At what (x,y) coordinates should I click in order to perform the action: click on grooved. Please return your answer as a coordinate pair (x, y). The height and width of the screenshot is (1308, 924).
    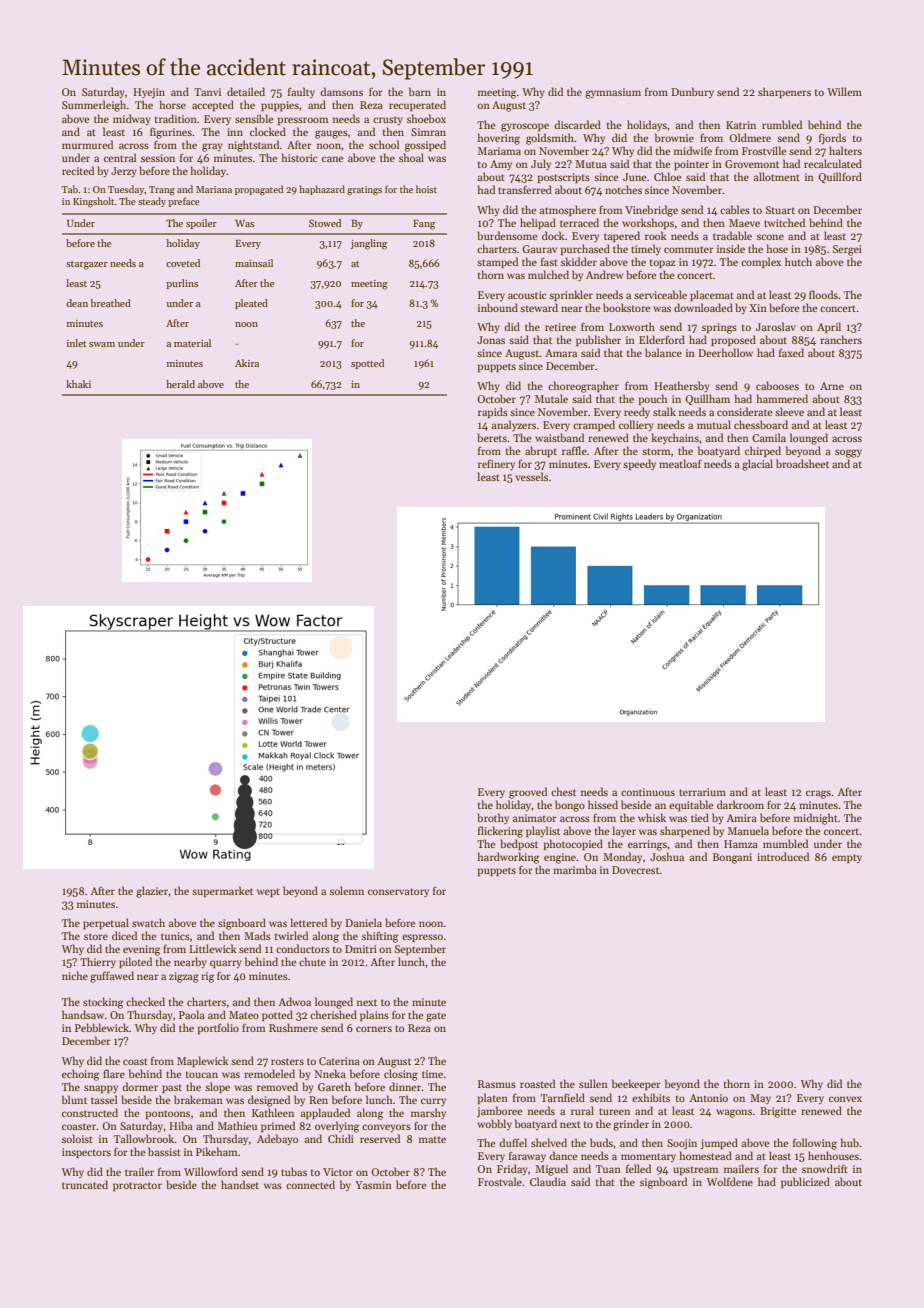
    Looking at the image, I should click on (528, 793).
